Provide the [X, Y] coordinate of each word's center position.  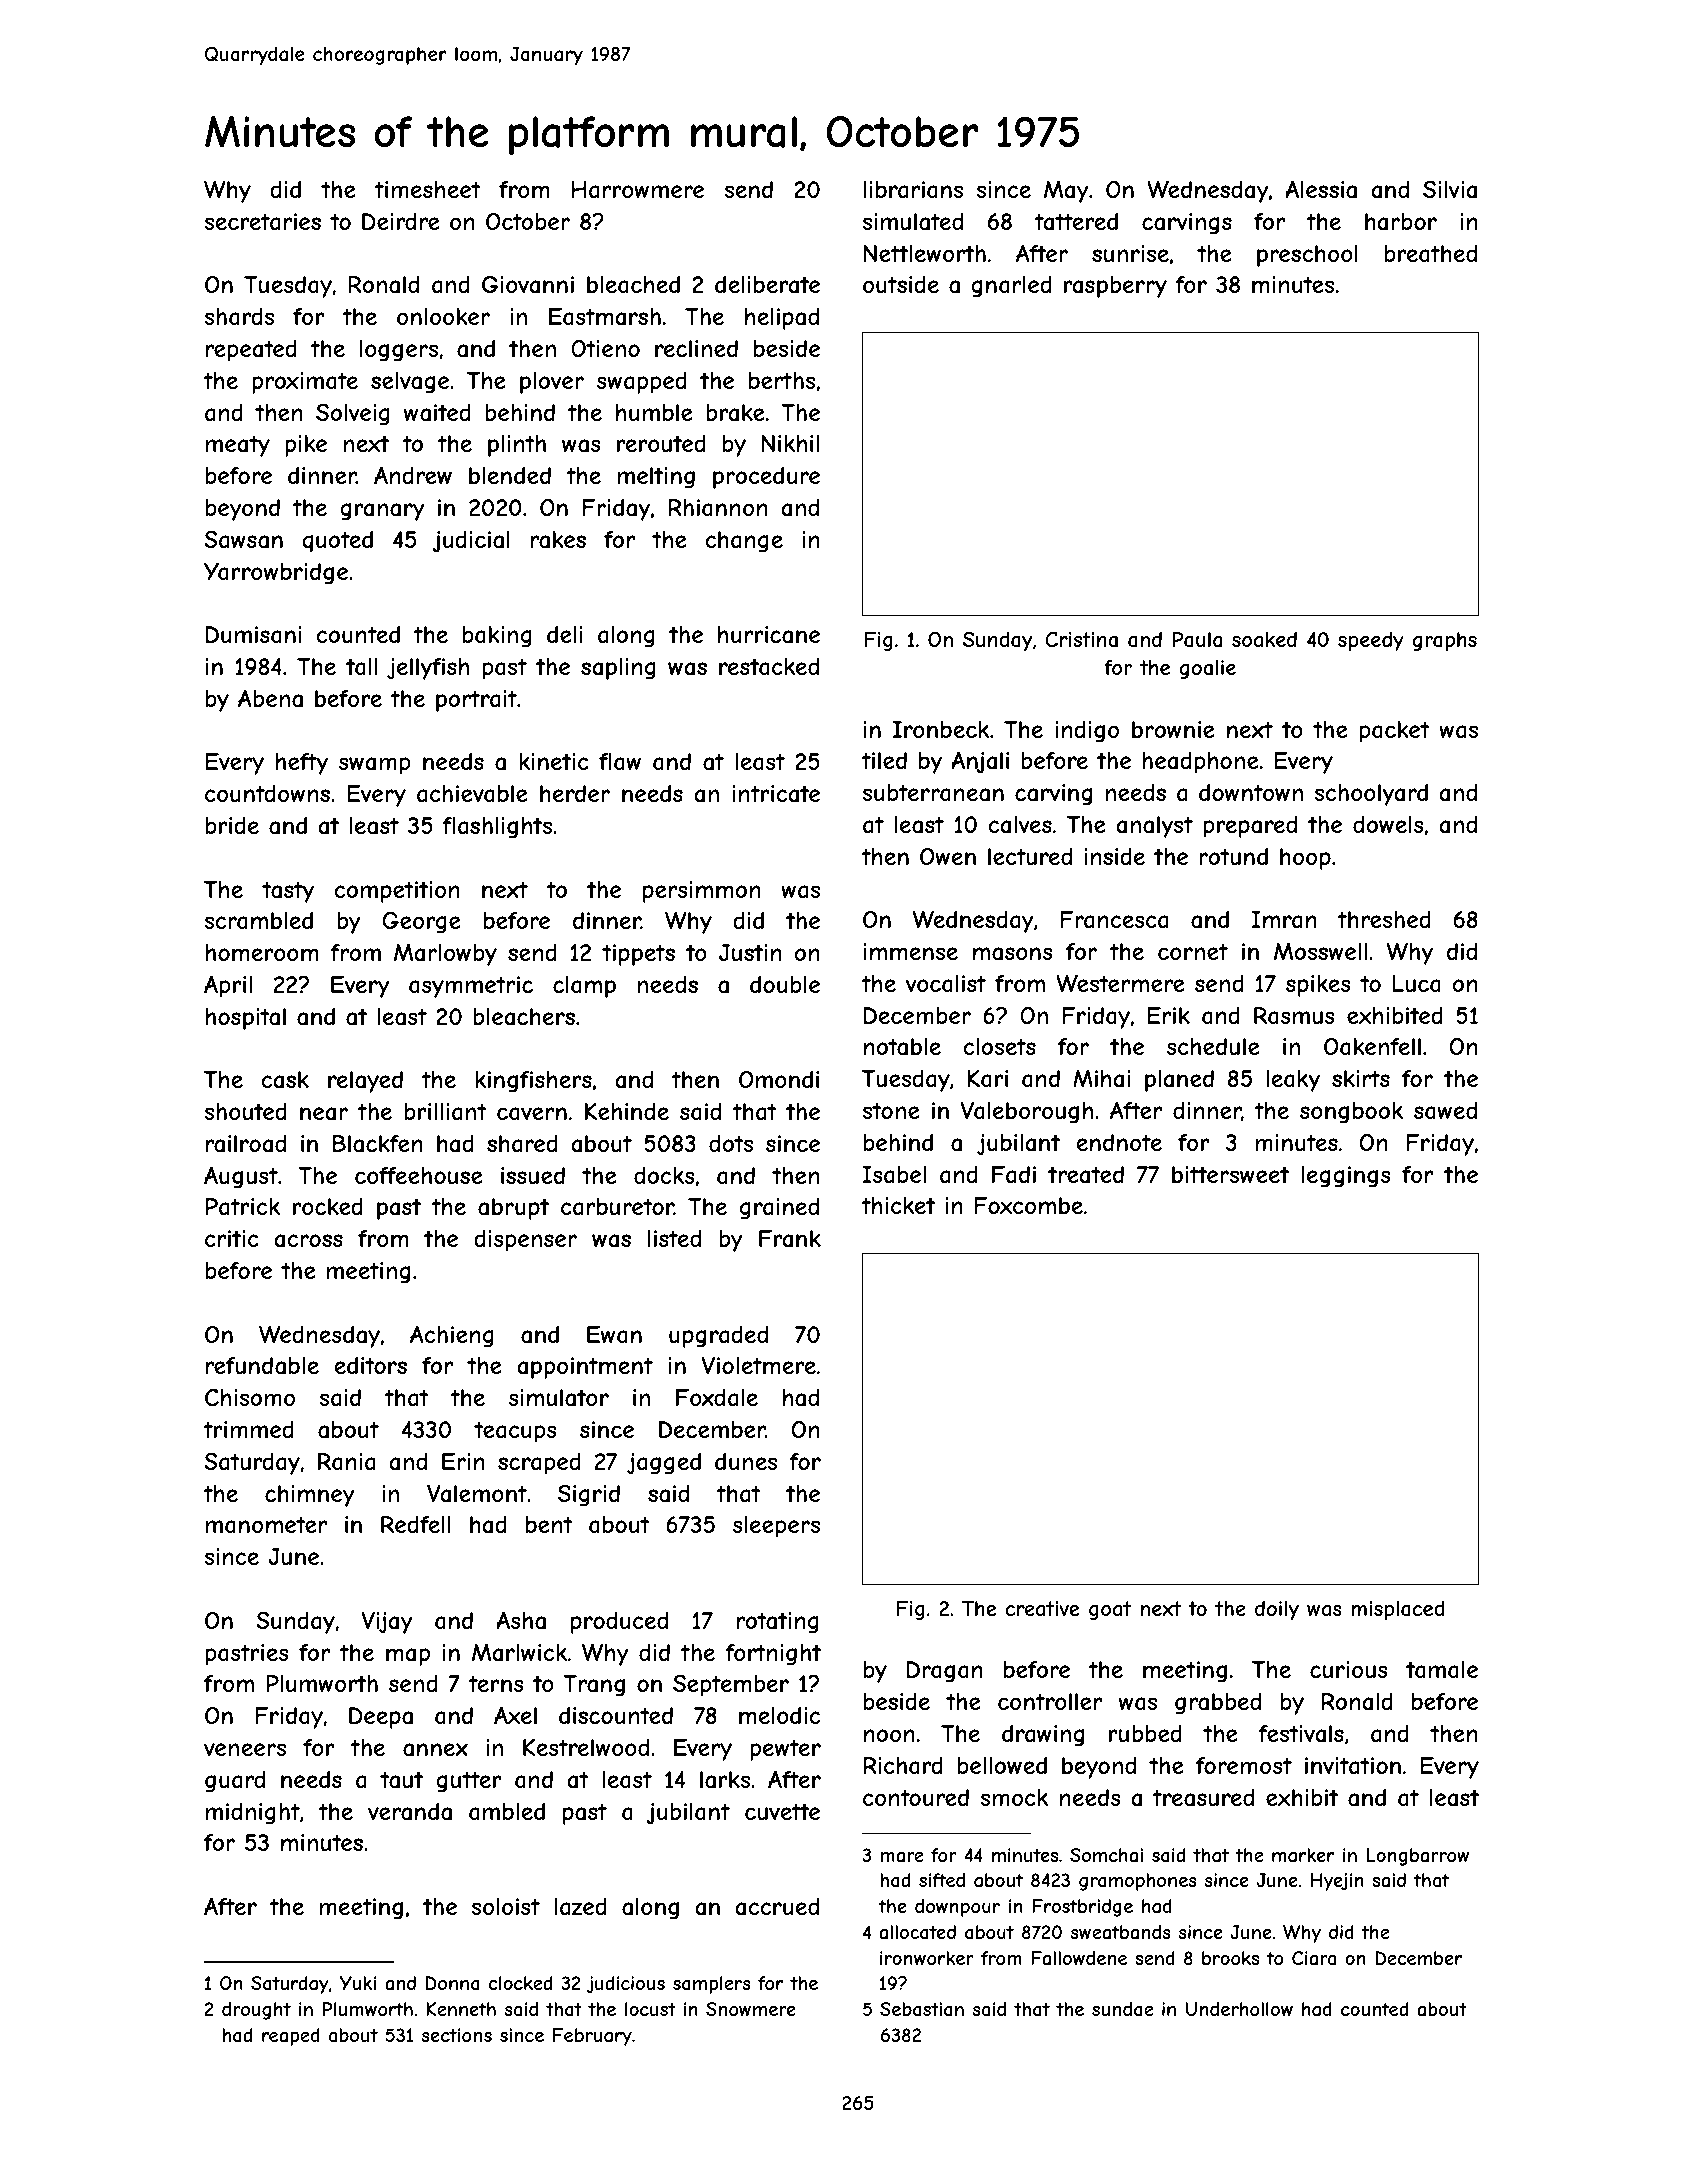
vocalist [945, 984]
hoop [1305, 859]
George [421, 923]
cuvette [782, 1811]
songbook [1351, 1113]
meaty [238, 446]
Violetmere [759, 1365]
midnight [253, 1814]
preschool [1307, 256]
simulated [912, 222]
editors [370, 1365]
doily [1277, 1610]
